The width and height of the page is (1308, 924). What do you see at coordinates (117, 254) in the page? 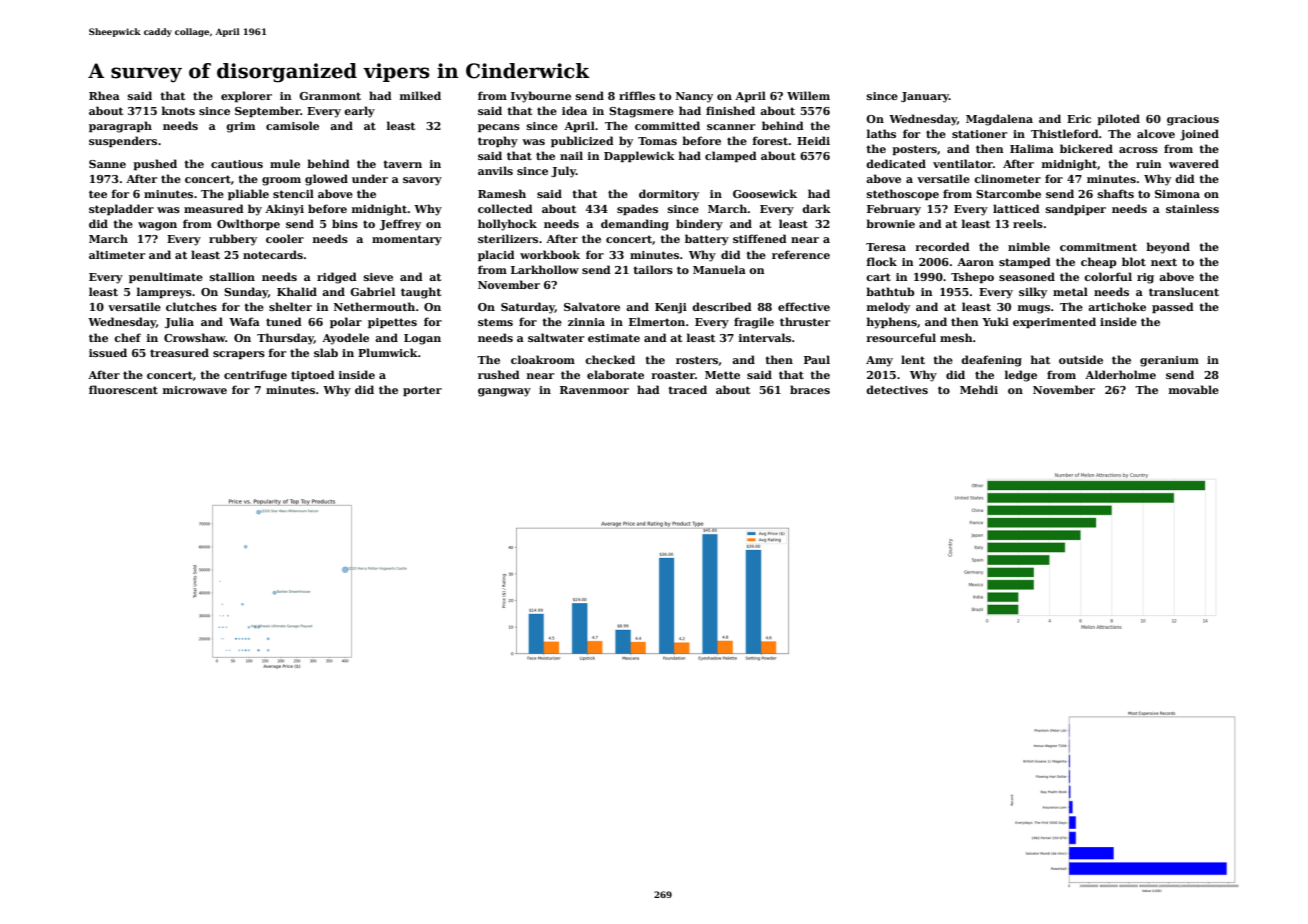
I see `altimeter` at bounding box center [117, 254].
